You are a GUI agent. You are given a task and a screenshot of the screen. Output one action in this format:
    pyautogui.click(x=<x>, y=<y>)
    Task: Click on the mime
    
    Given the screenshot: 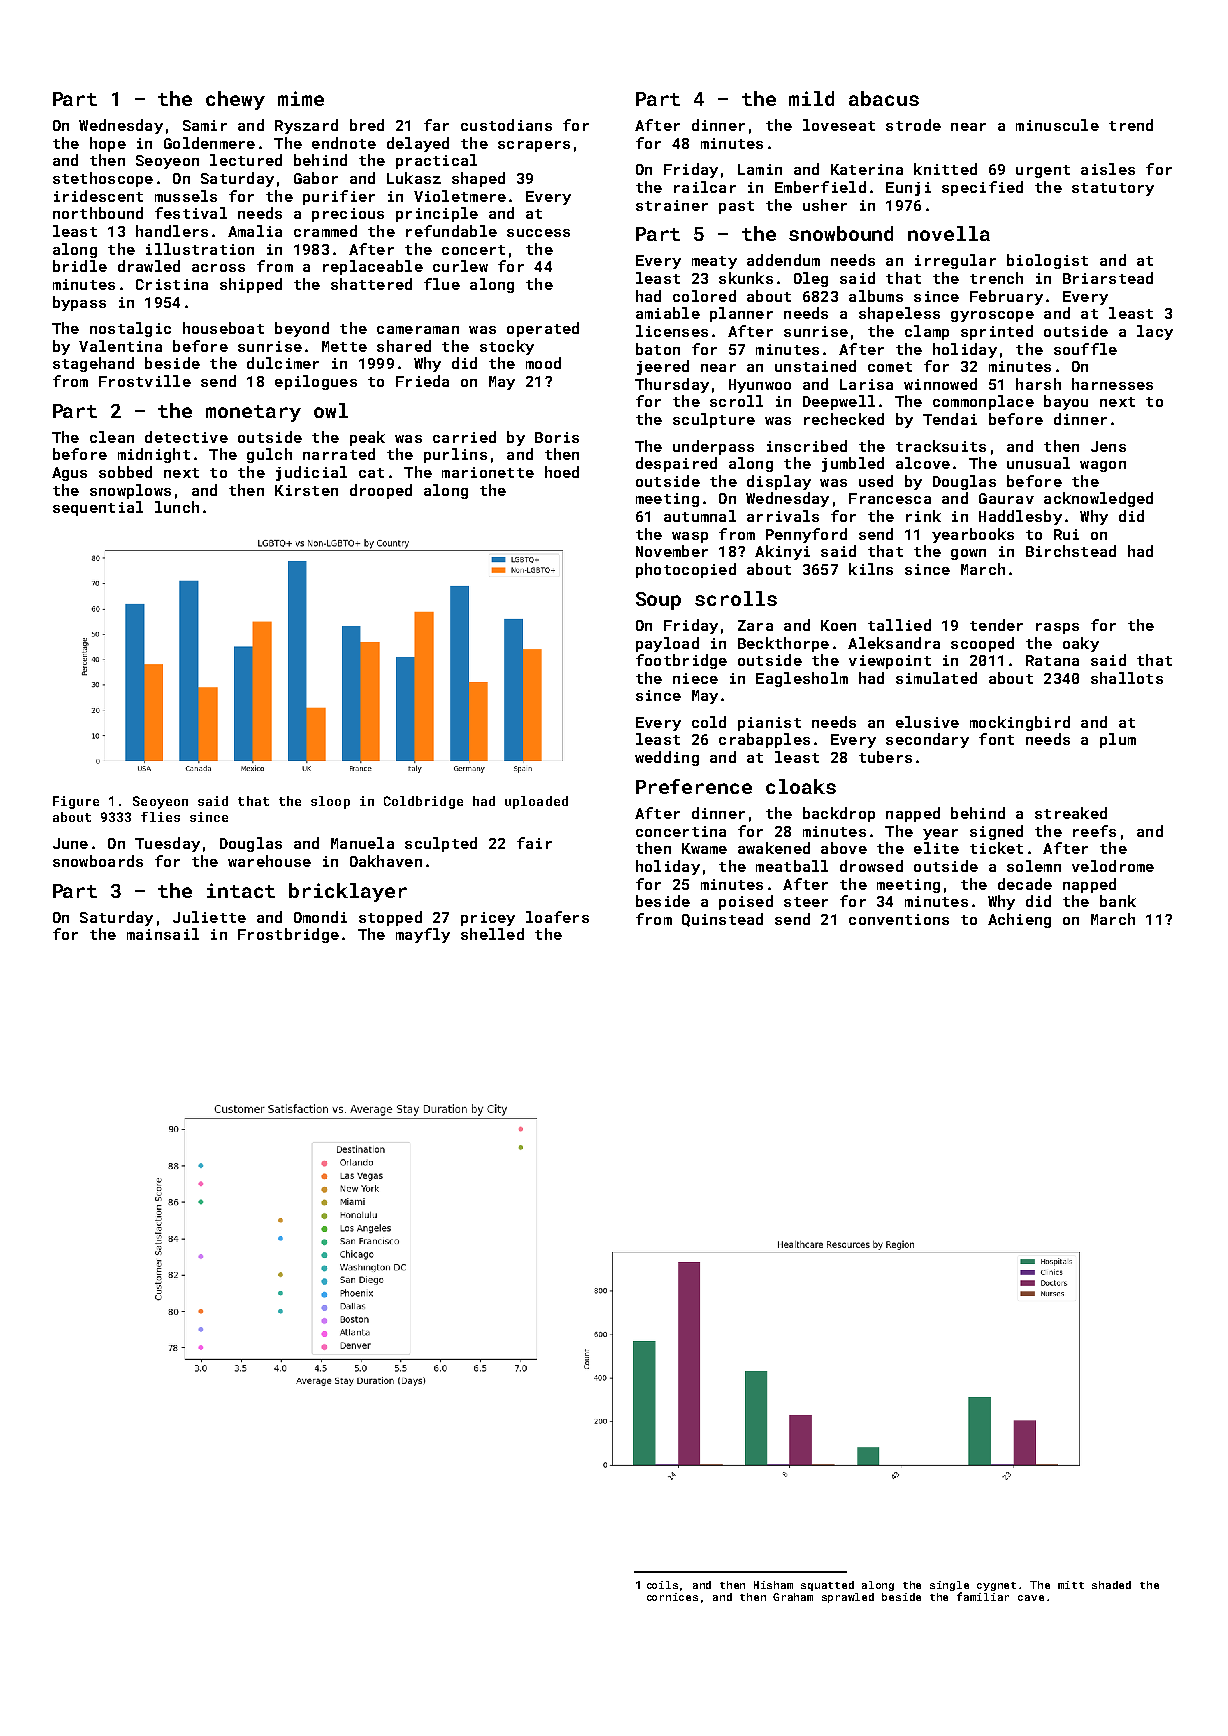 What is the action you would take?
    pyautogui.click(x=301, y=98)
